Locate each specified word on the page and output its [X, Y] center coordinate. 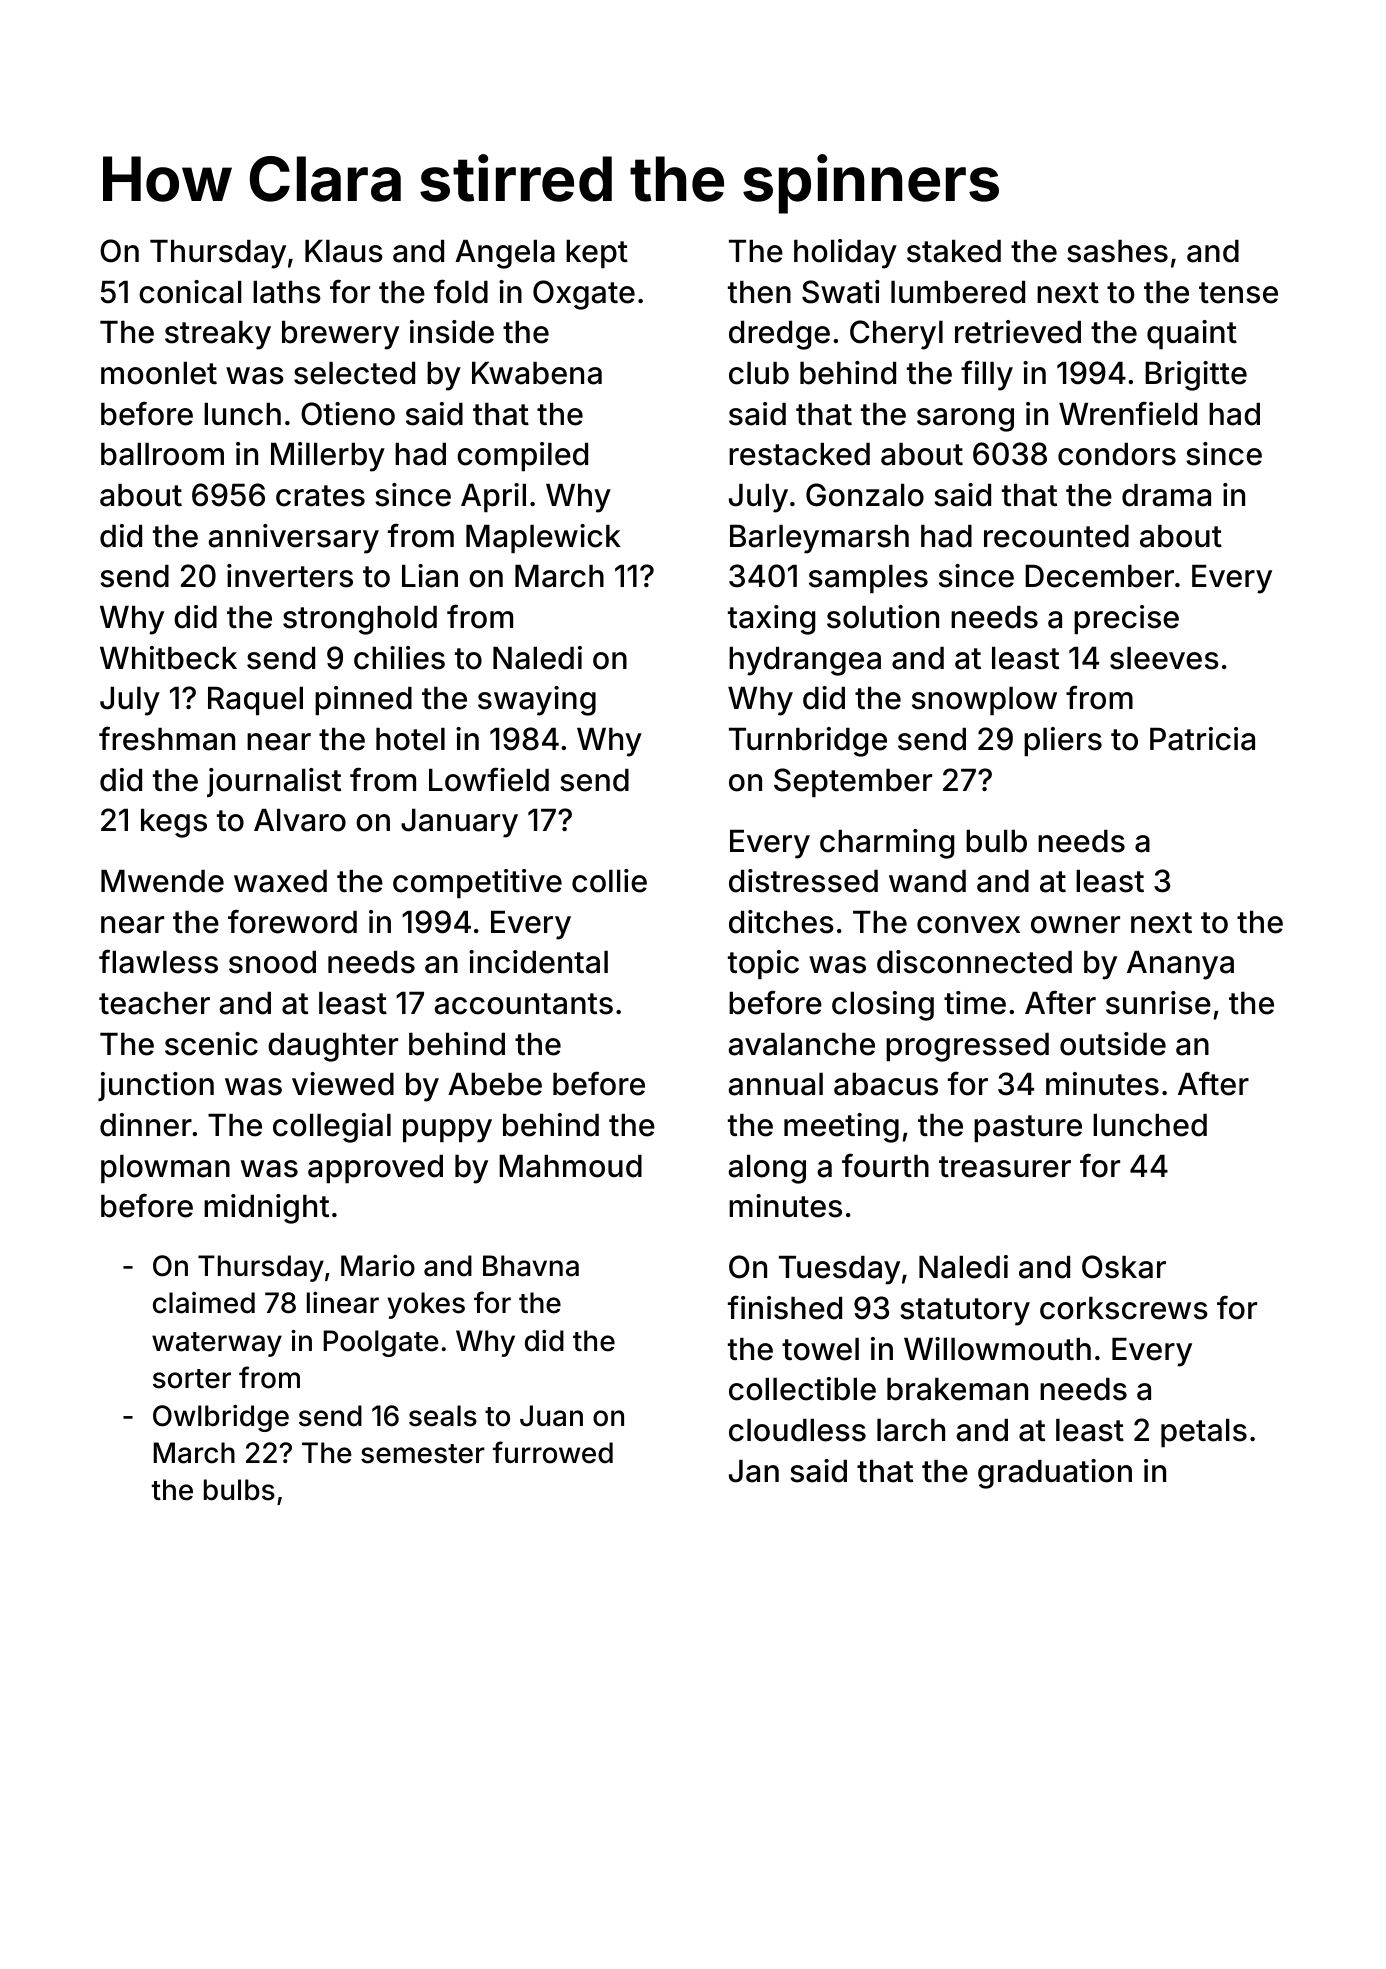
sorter [192, 1379]
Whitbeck [168, 658]
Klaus [344, 251]
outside [1113, 1044]
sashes [1117, 251]
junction [156, 1086]
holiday [845, 254]
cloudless [797, 1430]
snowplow [984, 701]
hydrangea [805, 661]
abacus [886, 1084]
